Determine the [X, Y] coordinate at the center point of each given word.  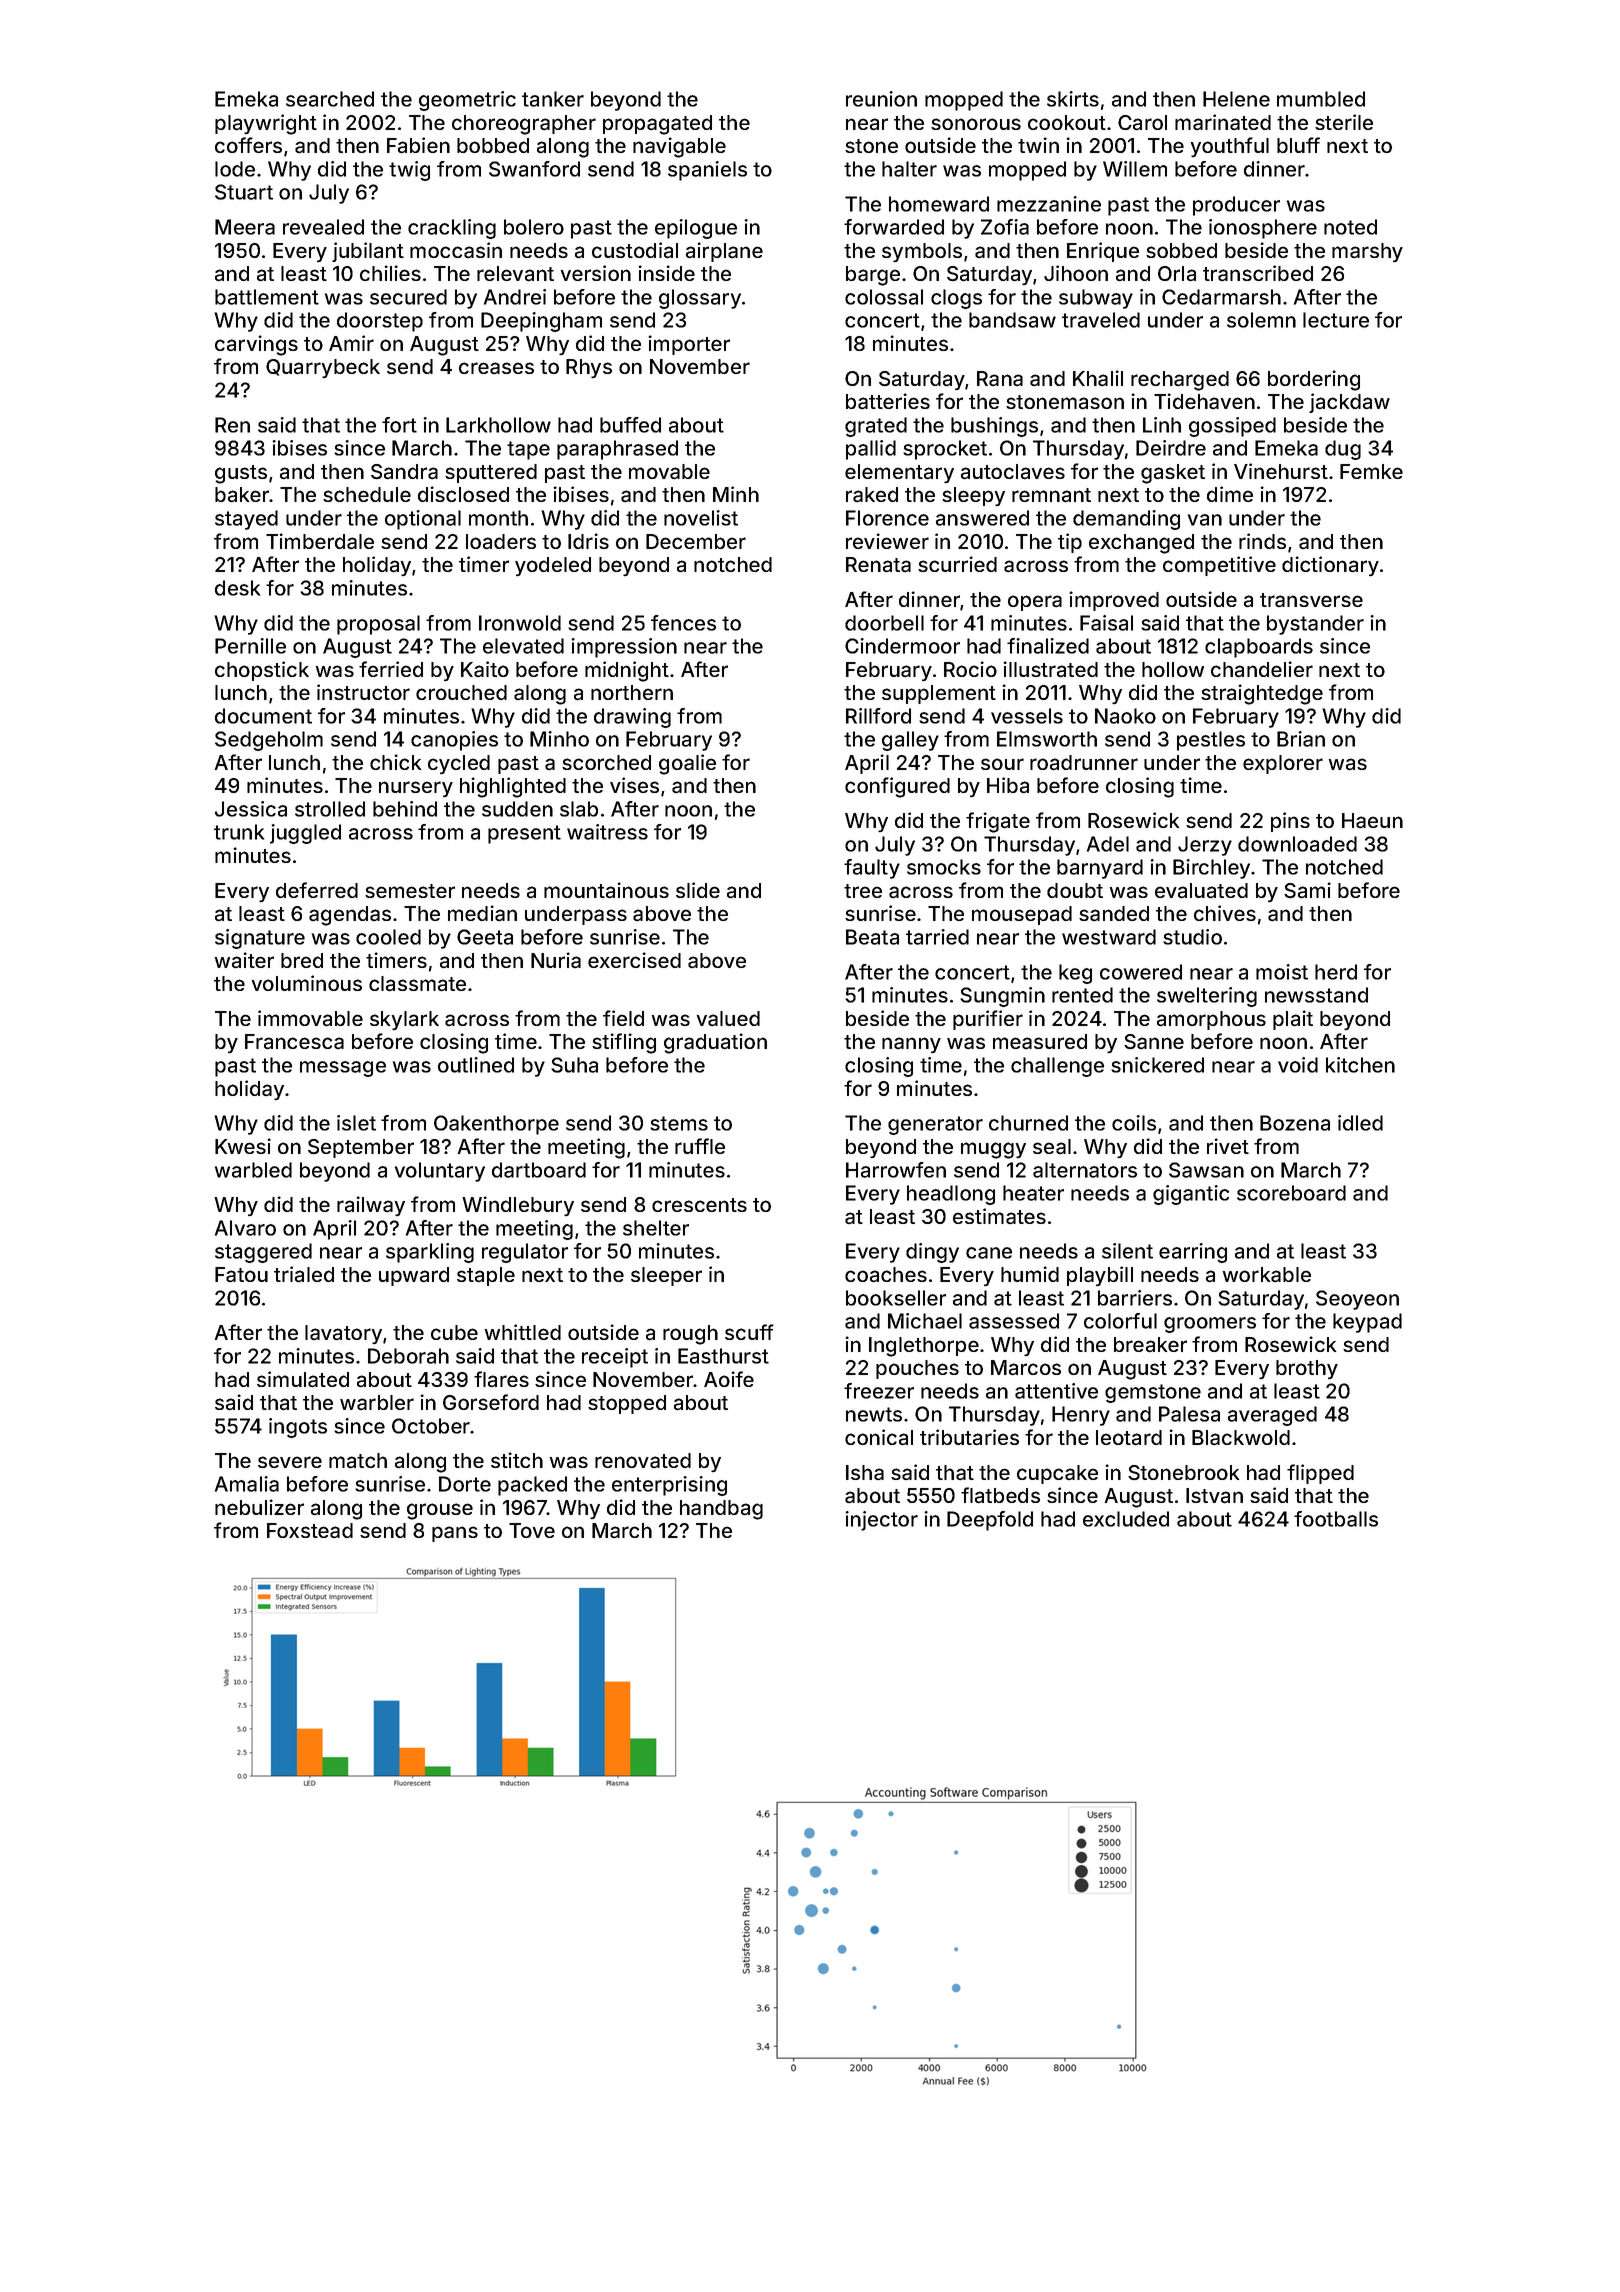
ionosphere [1263, 229]
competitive [1219, 566]
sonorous [976, 124]
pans [455, 1534]
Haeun [1372, 820]
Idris [588, 541]
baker [242, 494]
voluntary [440, 1172]
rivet [1228, 1146]
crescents [699, 1205]
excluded [1126, 1519]
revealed [323, 227]
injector [881, 1521]
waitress [607, 832]
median [482, 913]
